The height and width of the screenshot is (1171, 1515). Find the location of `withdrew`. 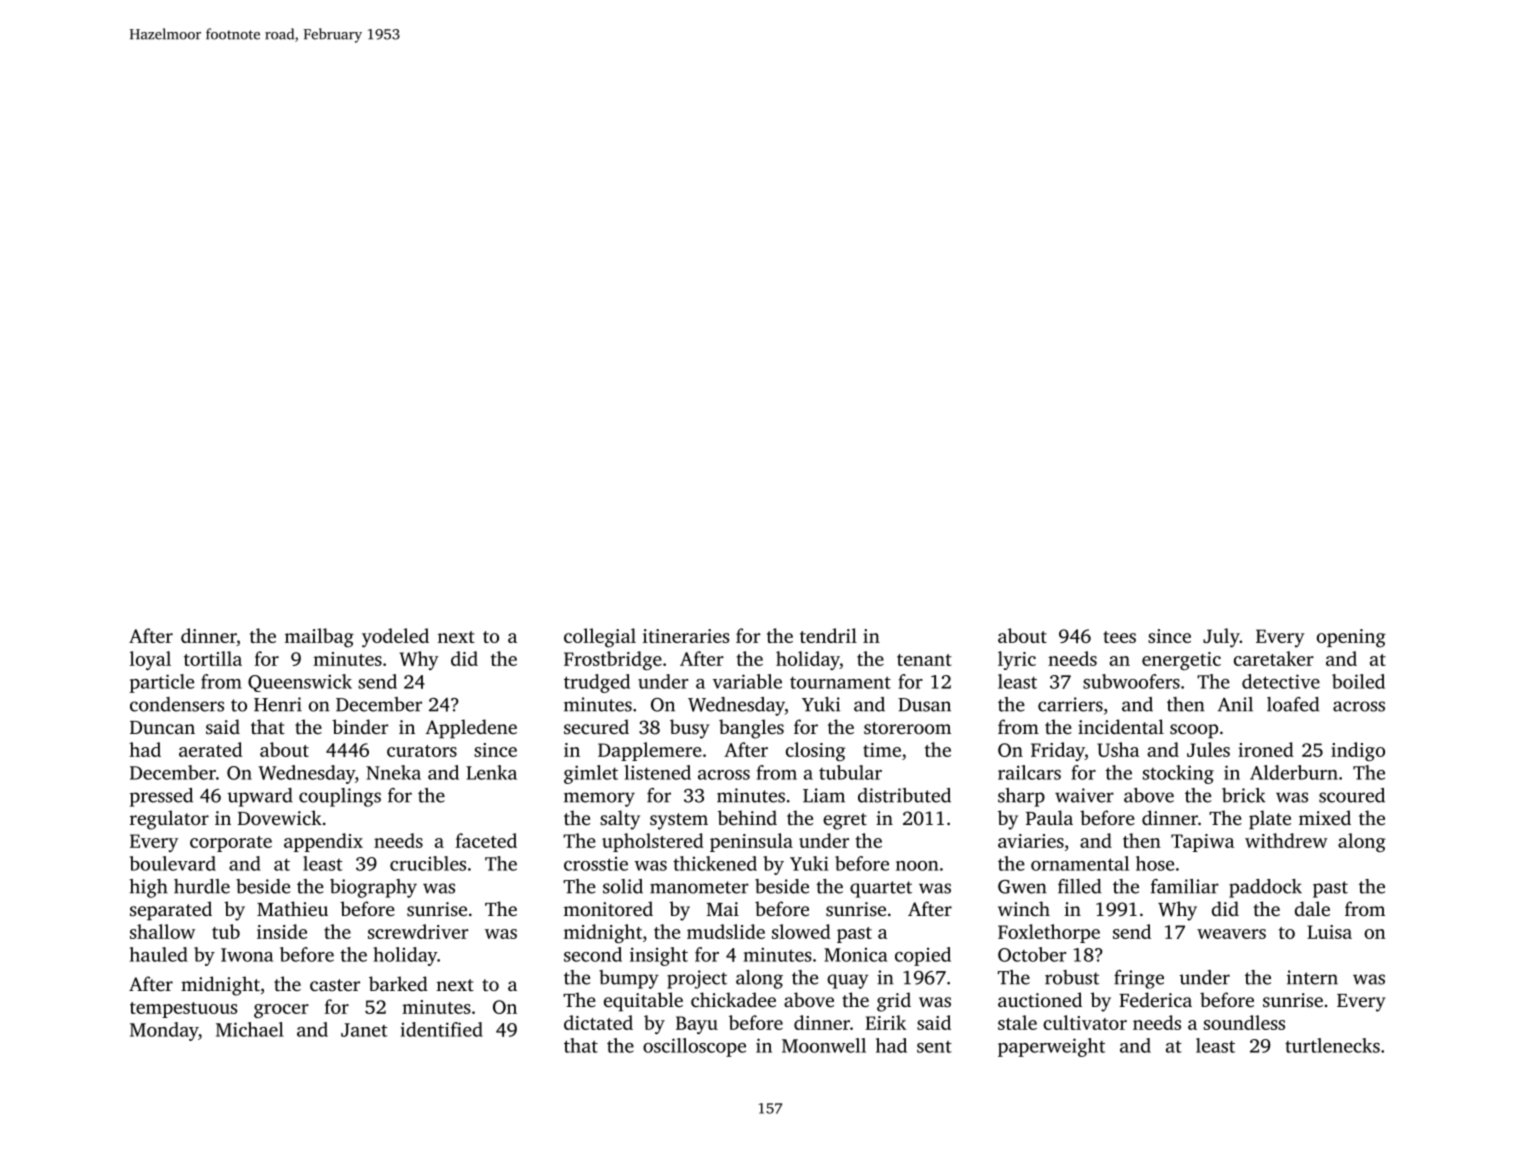

withdrew is located at coordinates (1286, 840).
